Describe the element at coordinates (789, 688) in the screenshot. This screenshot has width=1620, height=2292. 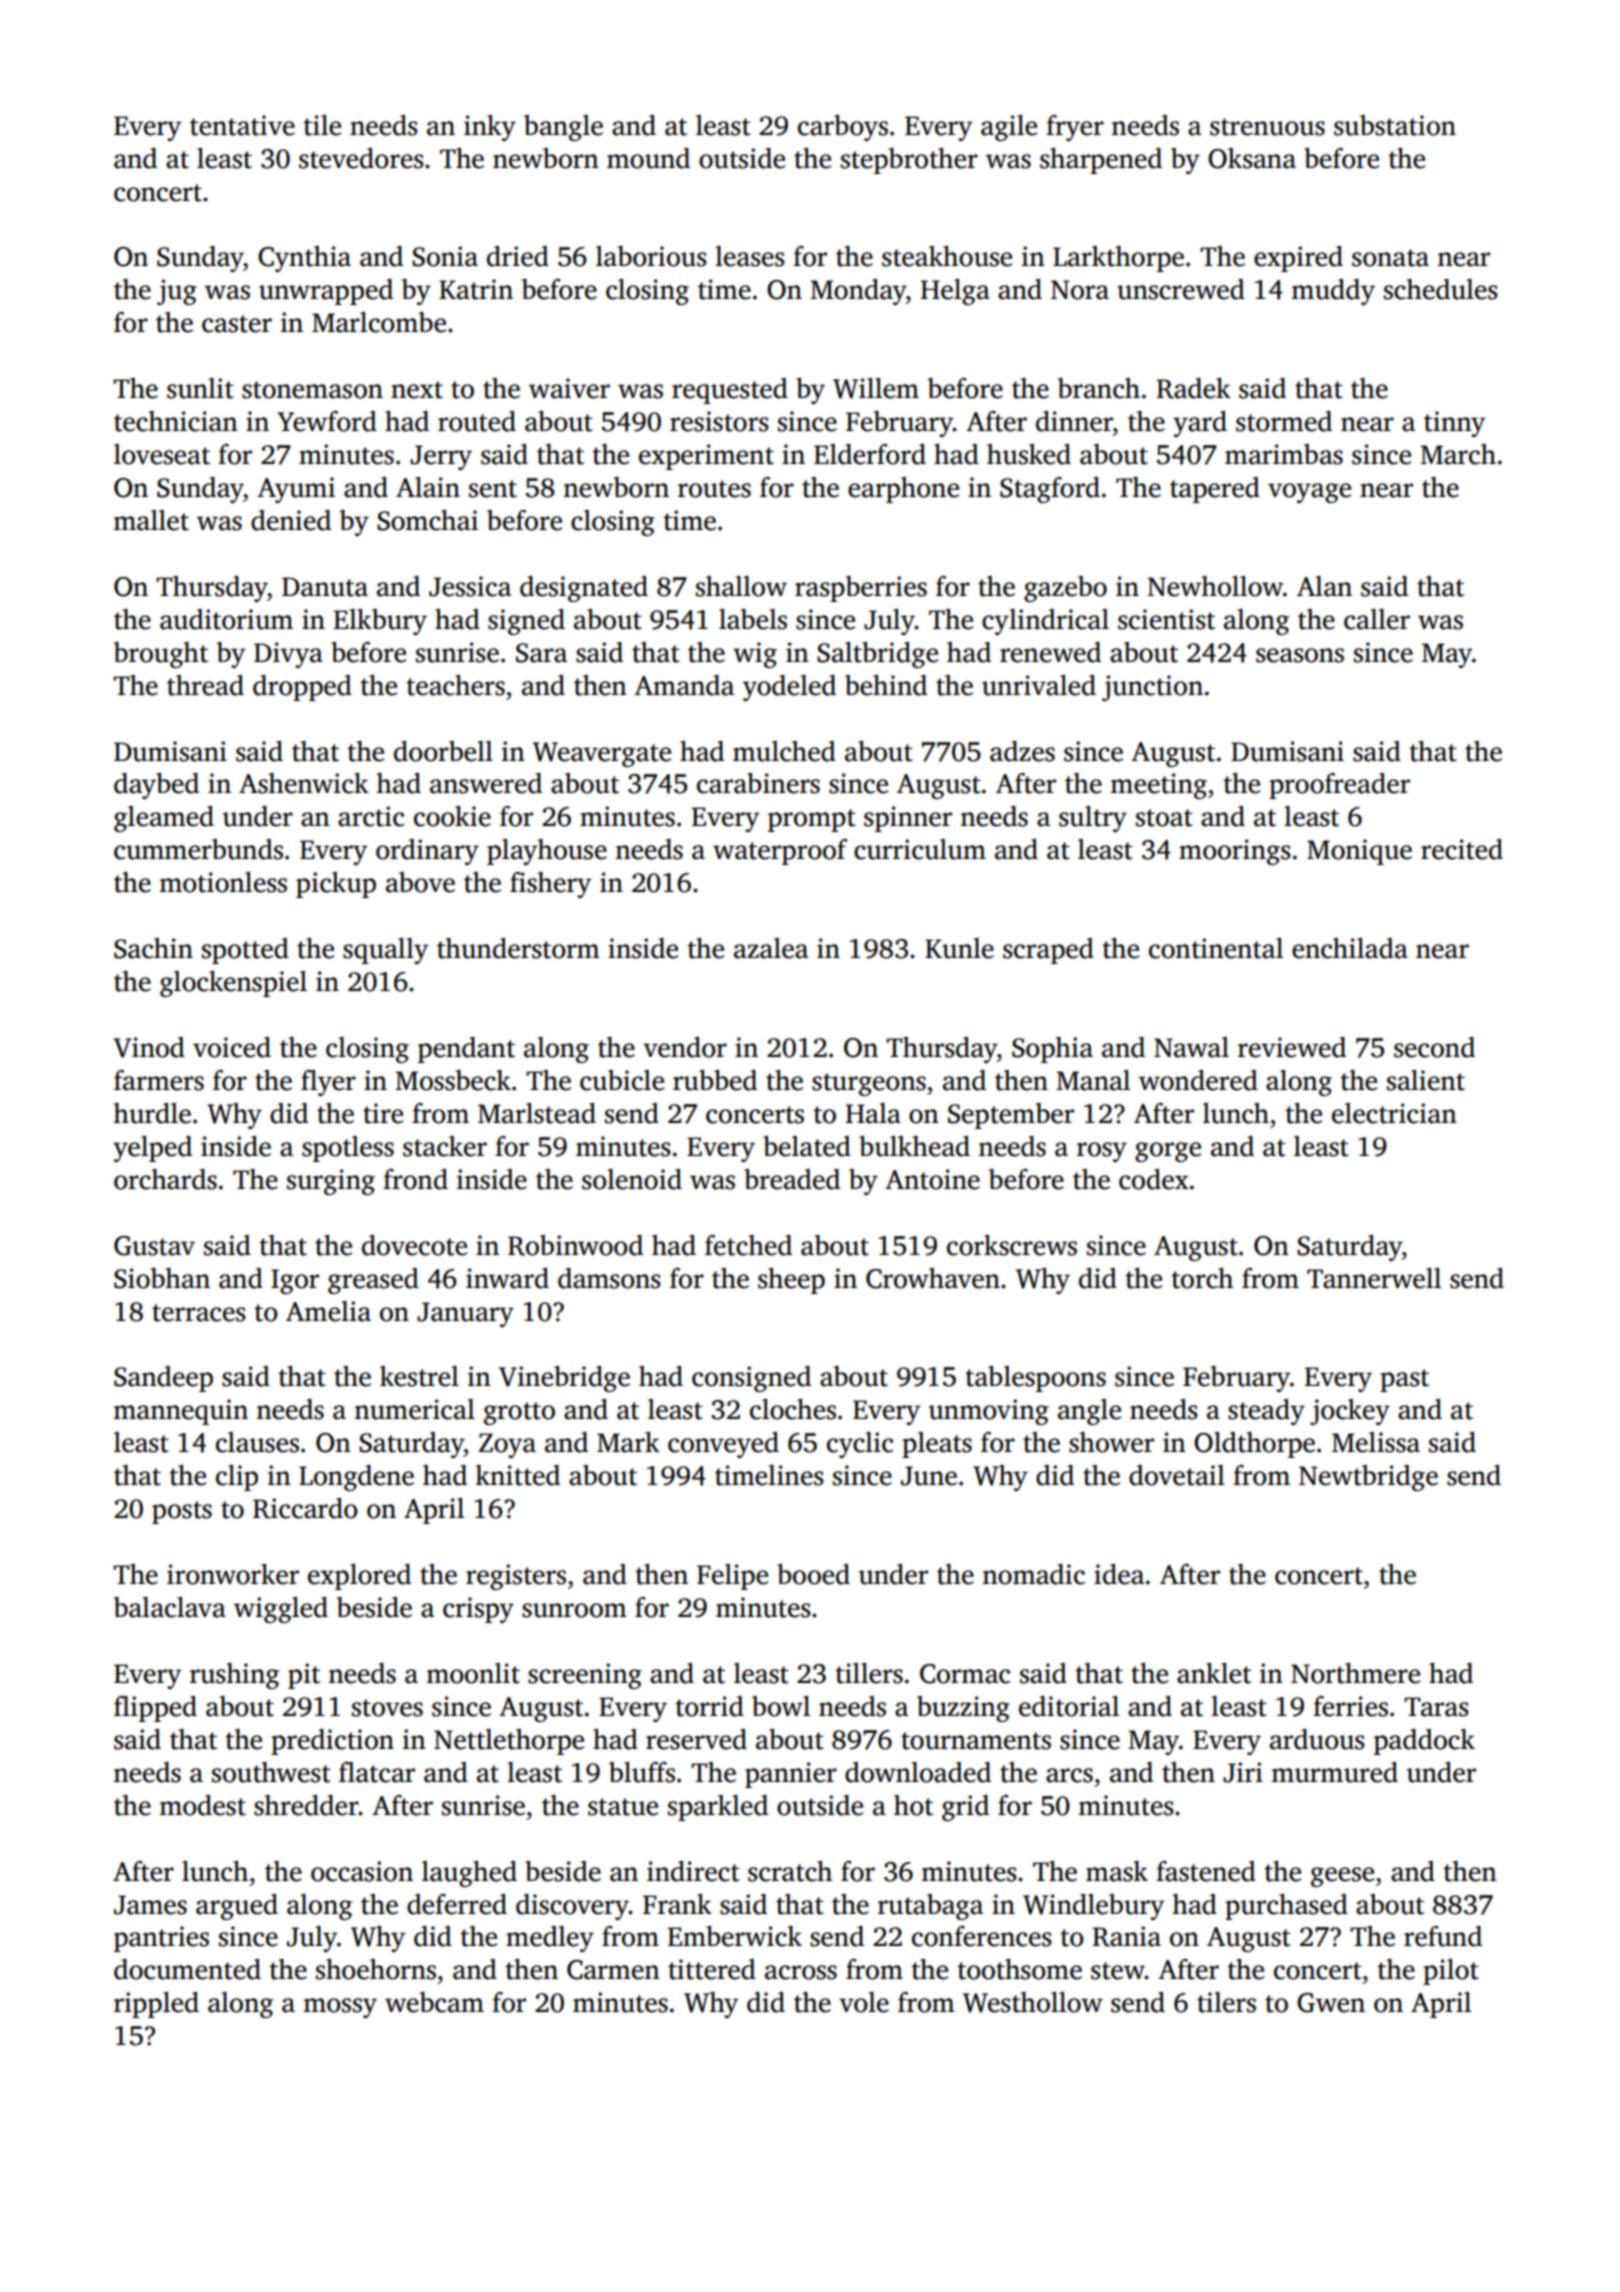
I see `yodeled` at that location.
